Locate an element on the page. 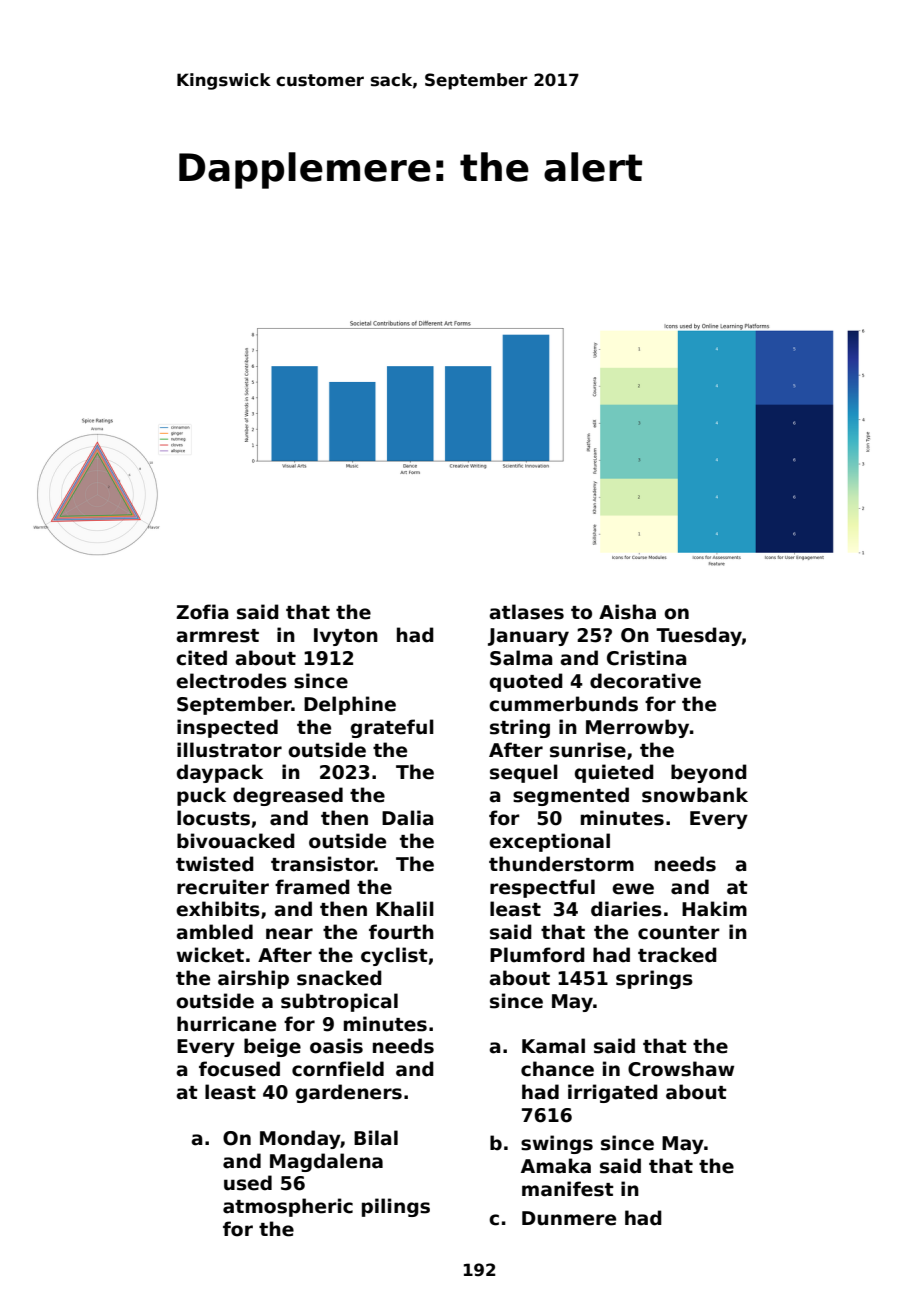 The image size is (924, 1311). pilings is located at coordinates (396, 1207).
